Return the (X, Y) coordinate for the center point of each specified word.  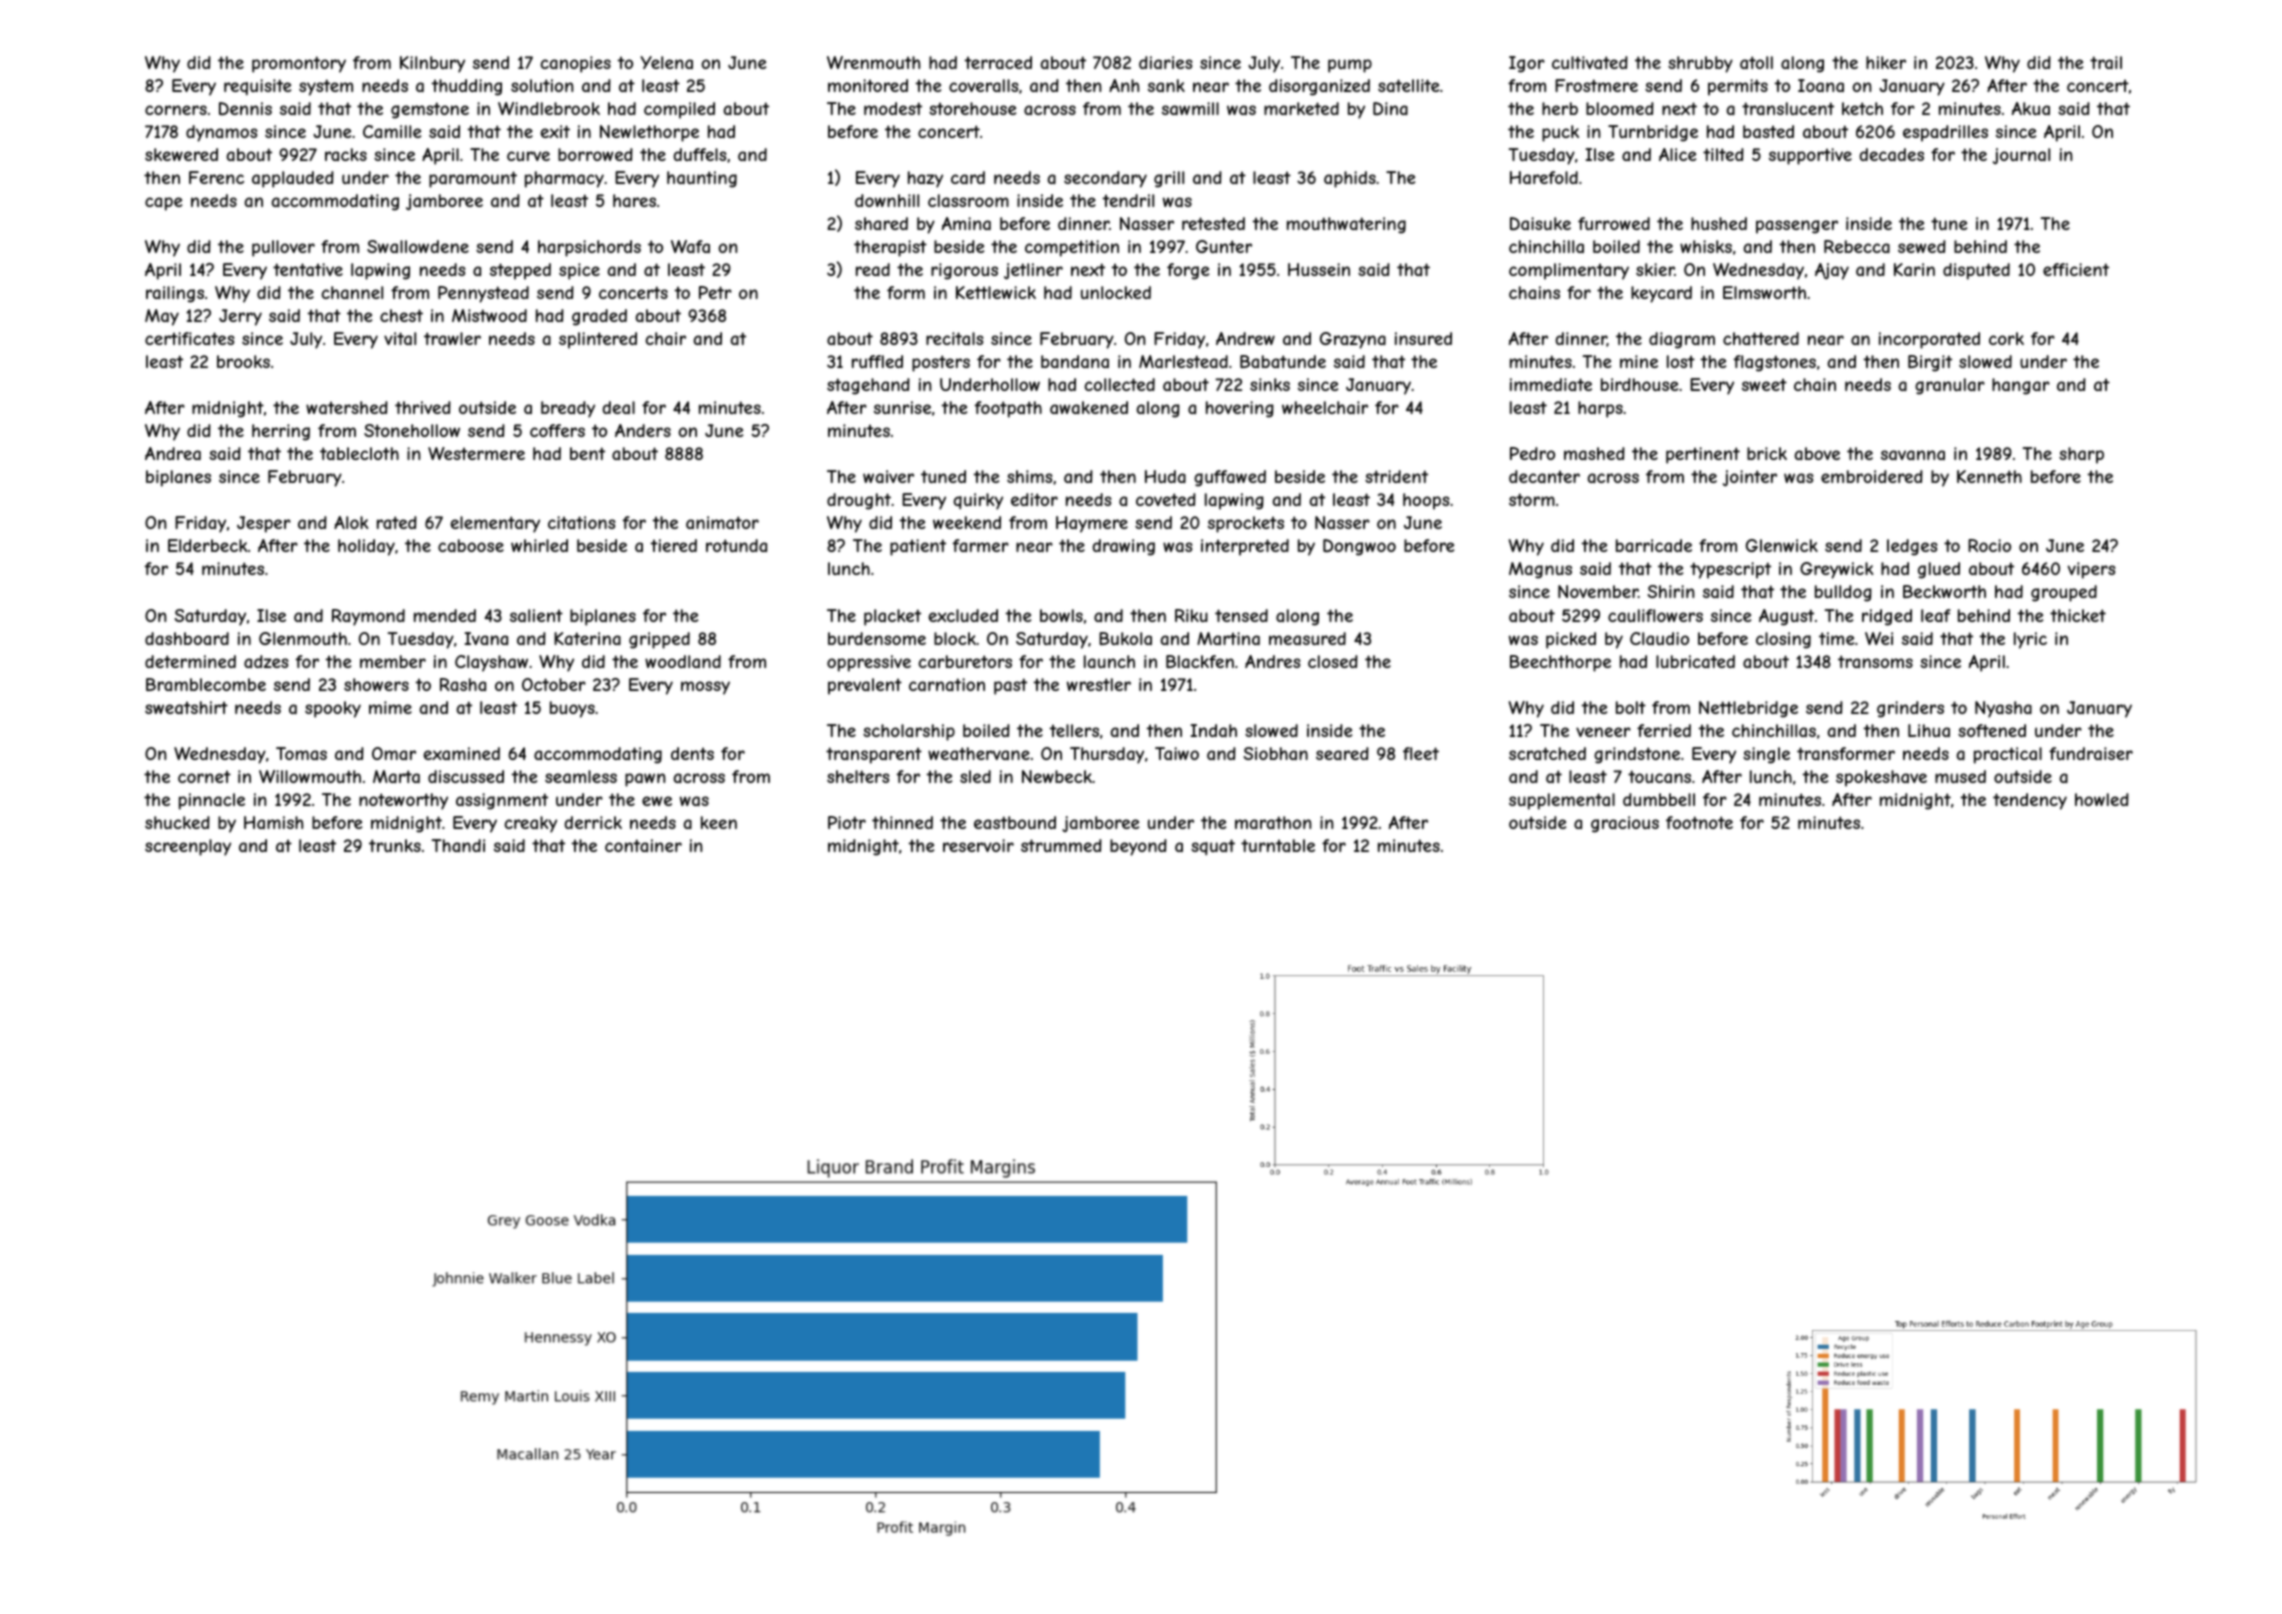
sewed (1922, 246)
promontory (299, 64)
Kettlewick (996, 292)
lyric (2030, 640)
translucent (1788, 108)
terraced (998, 62)
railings (175, 294)
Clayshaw (491, 663)
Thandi (458, 845)
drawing (1123, 547)
